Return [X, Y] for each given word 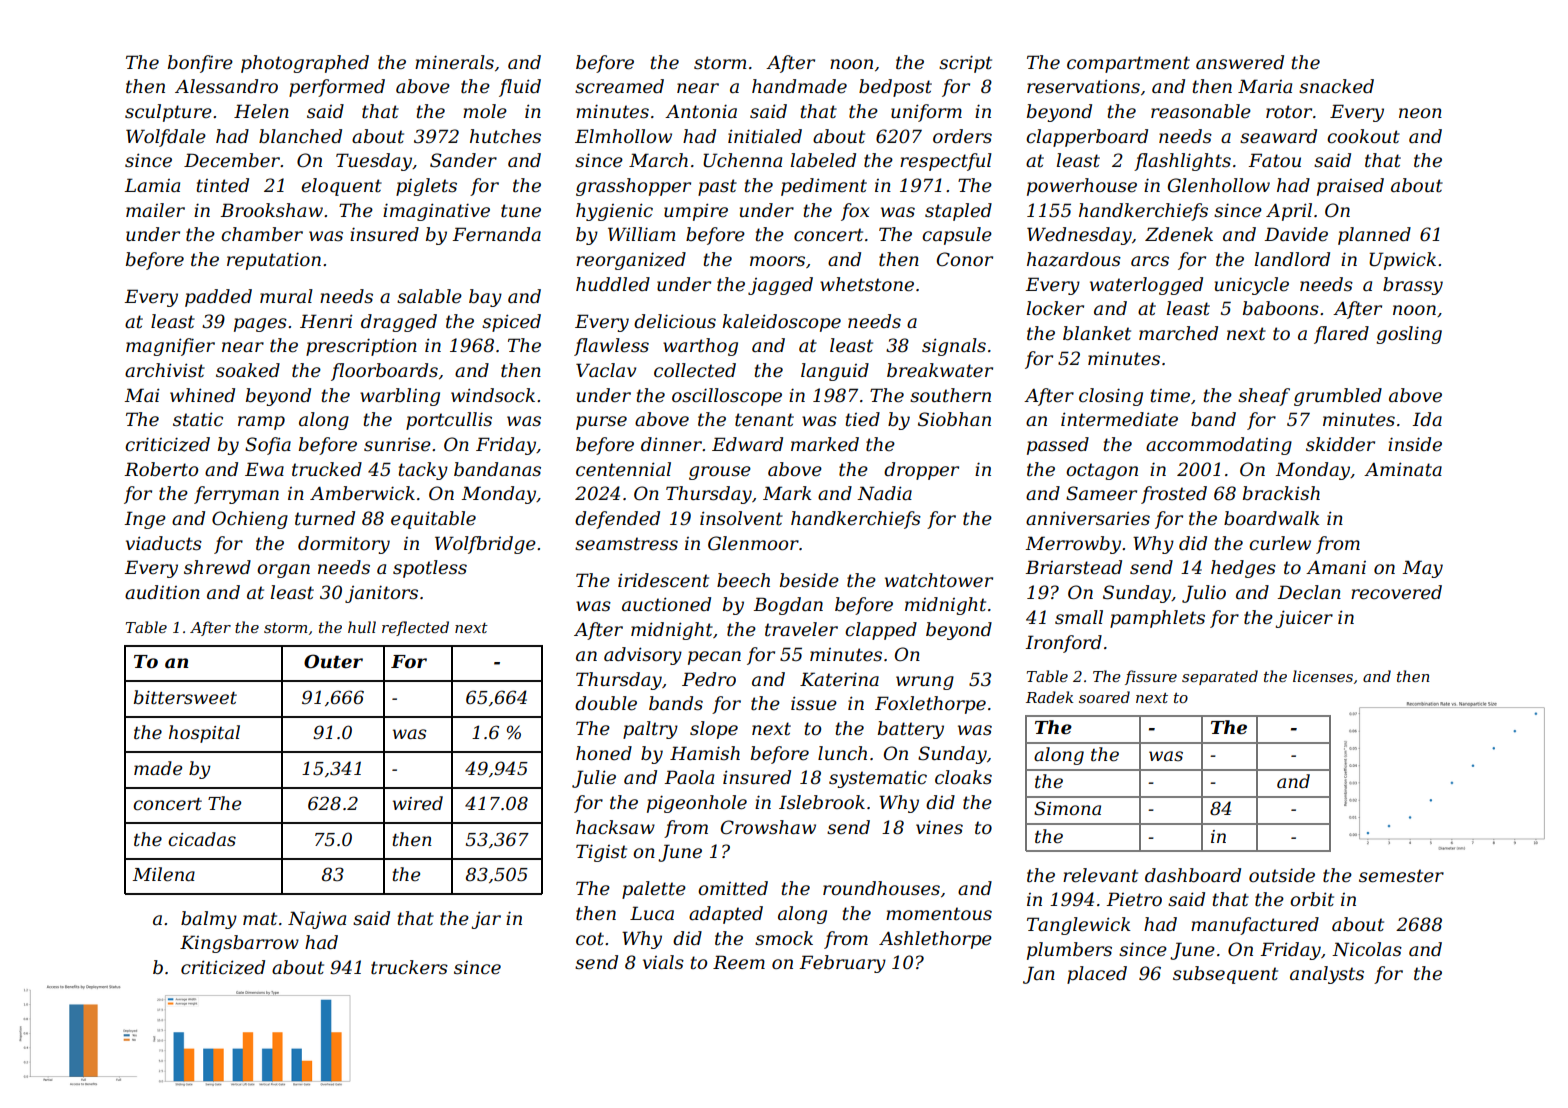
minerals [454, 62]
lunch [842, 753]
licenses [1323, 676]
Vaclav [606, 370]
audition [162, 592]
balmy [209, 920]
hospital [204, 734]
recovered [1396, 592]
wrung [925, 683]
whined [202, 395]
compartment [1128, 64]
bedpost [895, 88]
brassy [1413, 286]
